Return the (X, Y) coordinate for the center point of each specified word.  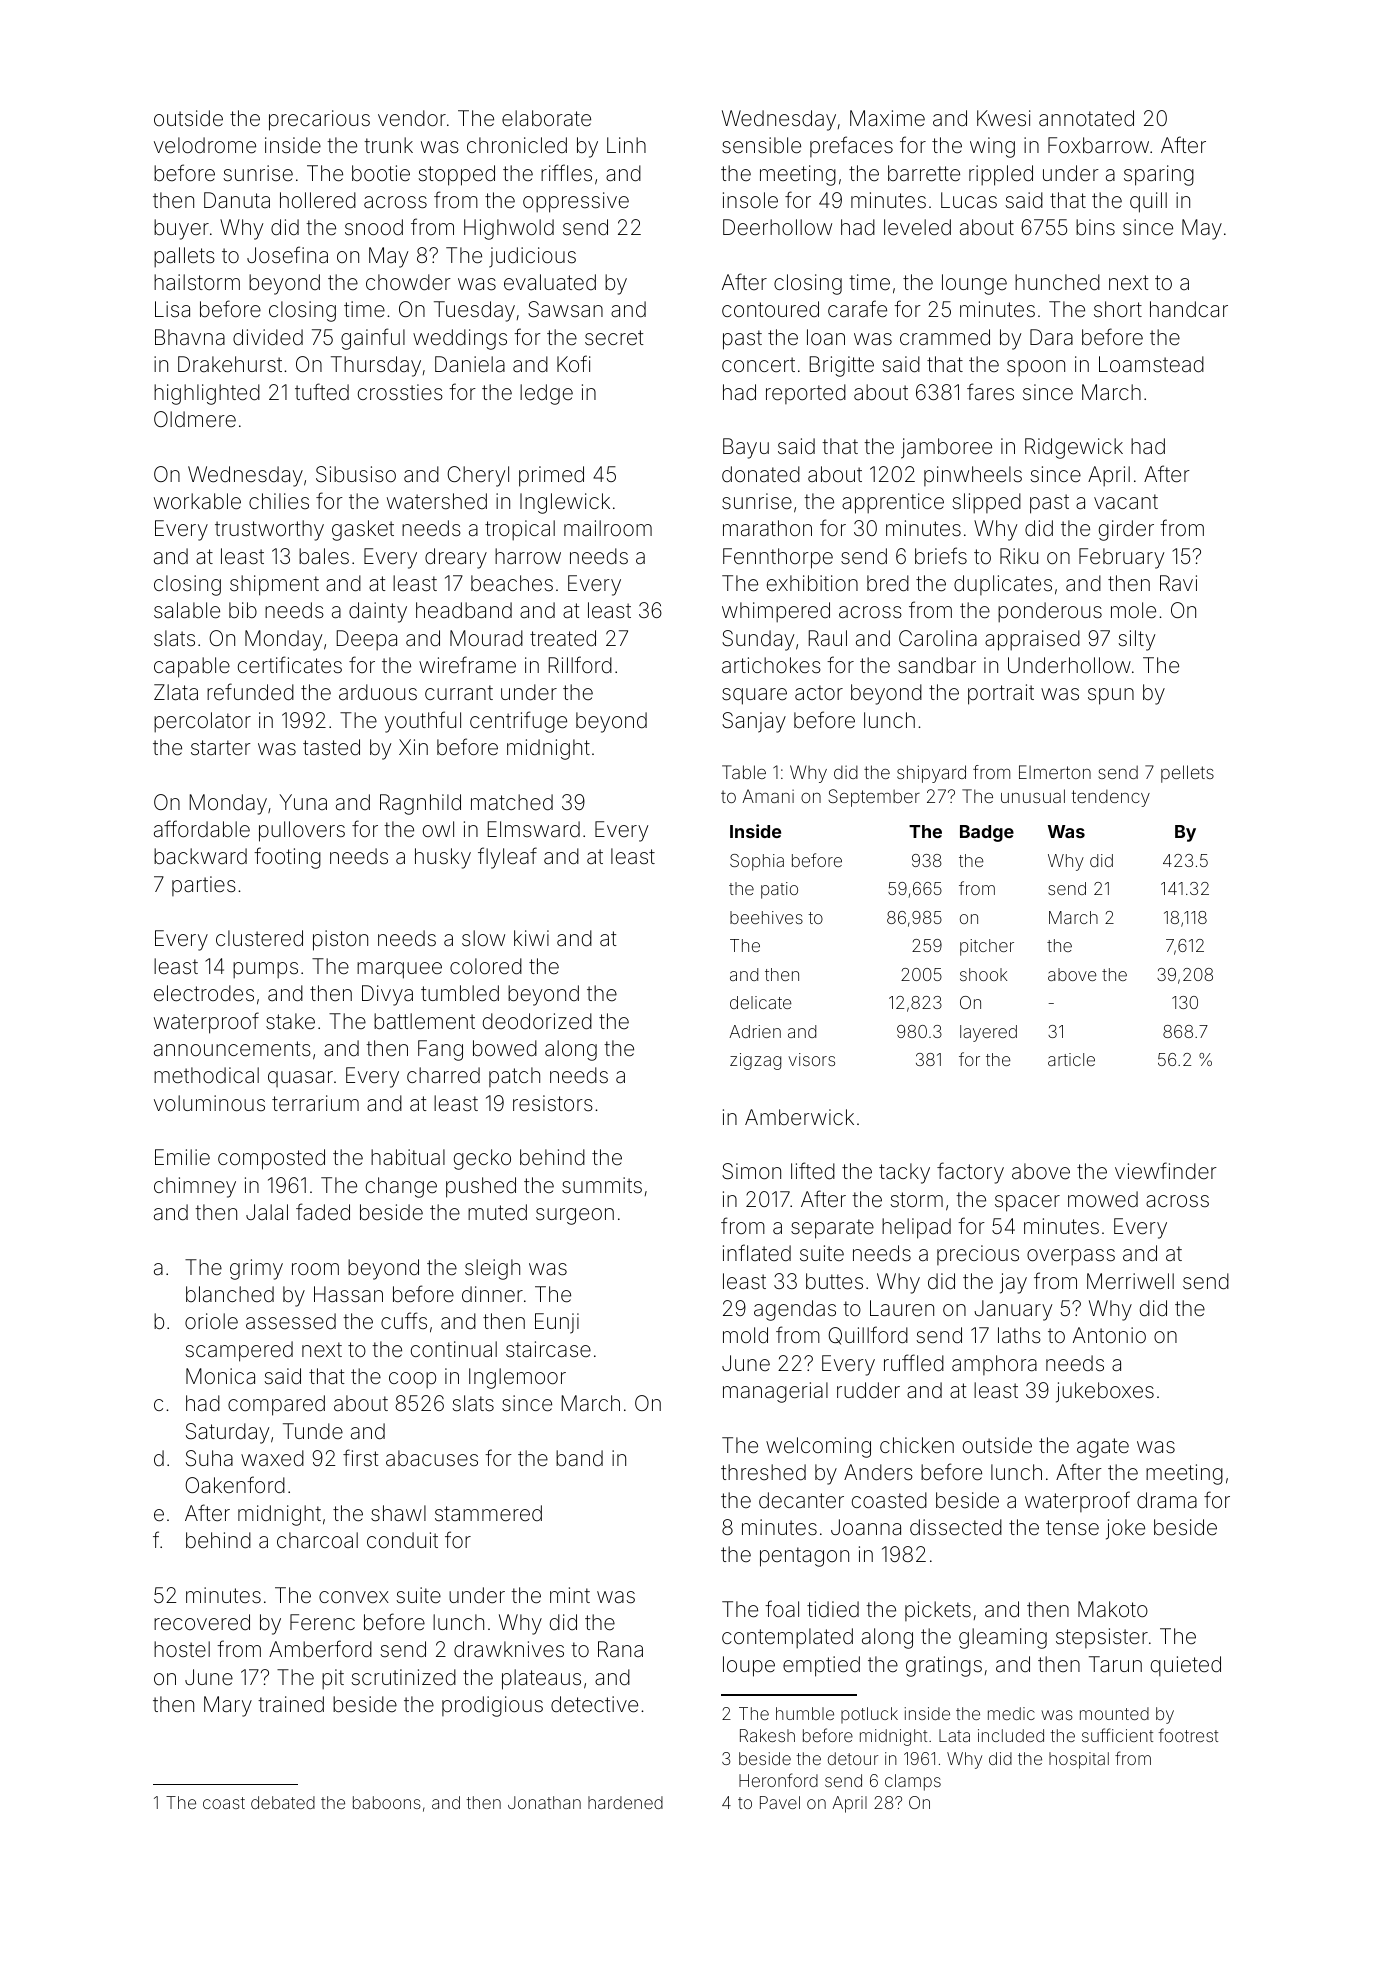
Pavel (780, 1802)
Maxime (887, 118)
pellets (1187, 774)
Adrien (755, 1031)
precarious (319, 120)
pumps (265, 970)
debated (283, 1802)
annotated (1086, 118)
